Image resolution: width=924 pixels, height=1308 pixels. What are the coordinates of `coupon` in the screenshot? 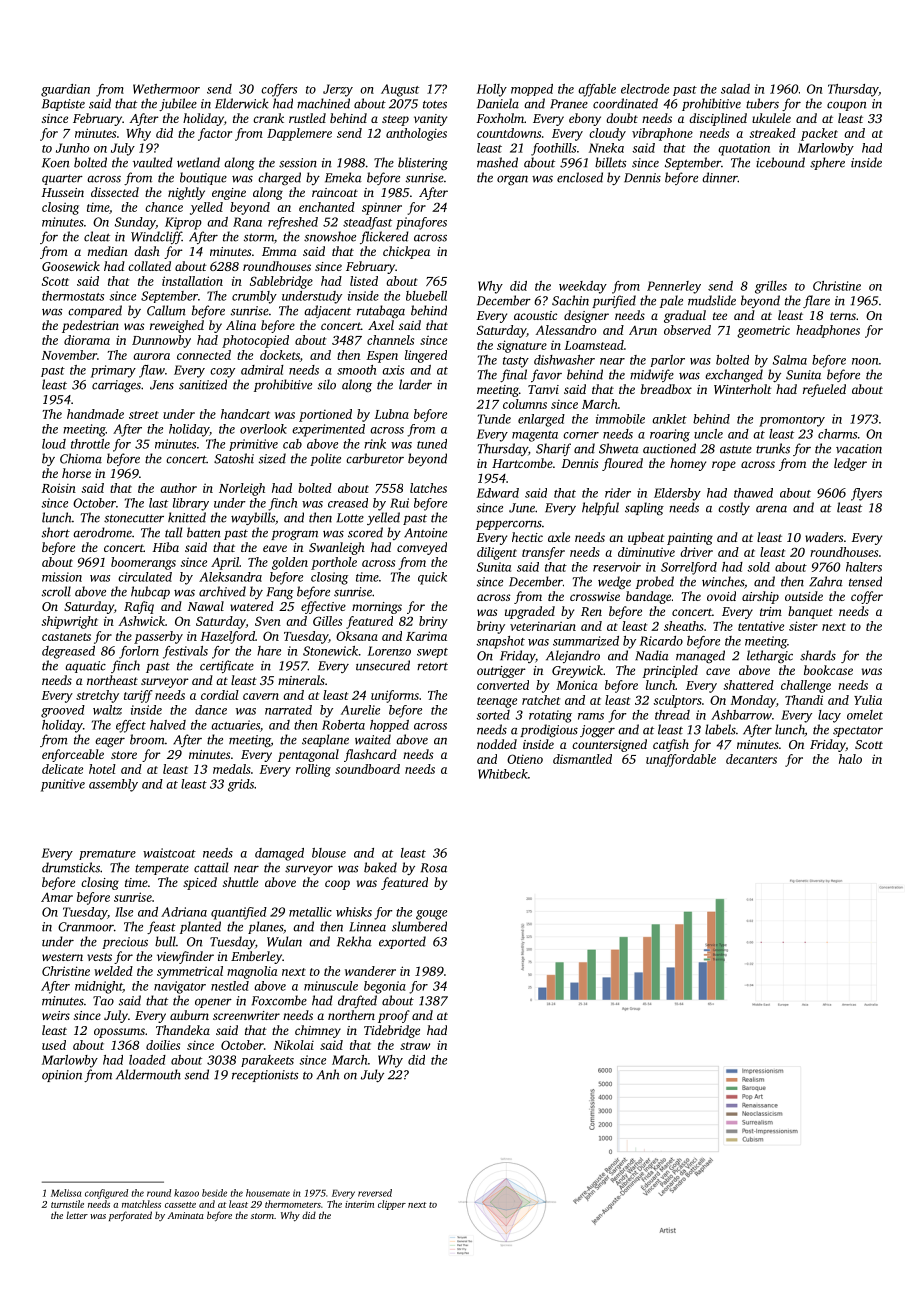 It's located at (847, 106).
